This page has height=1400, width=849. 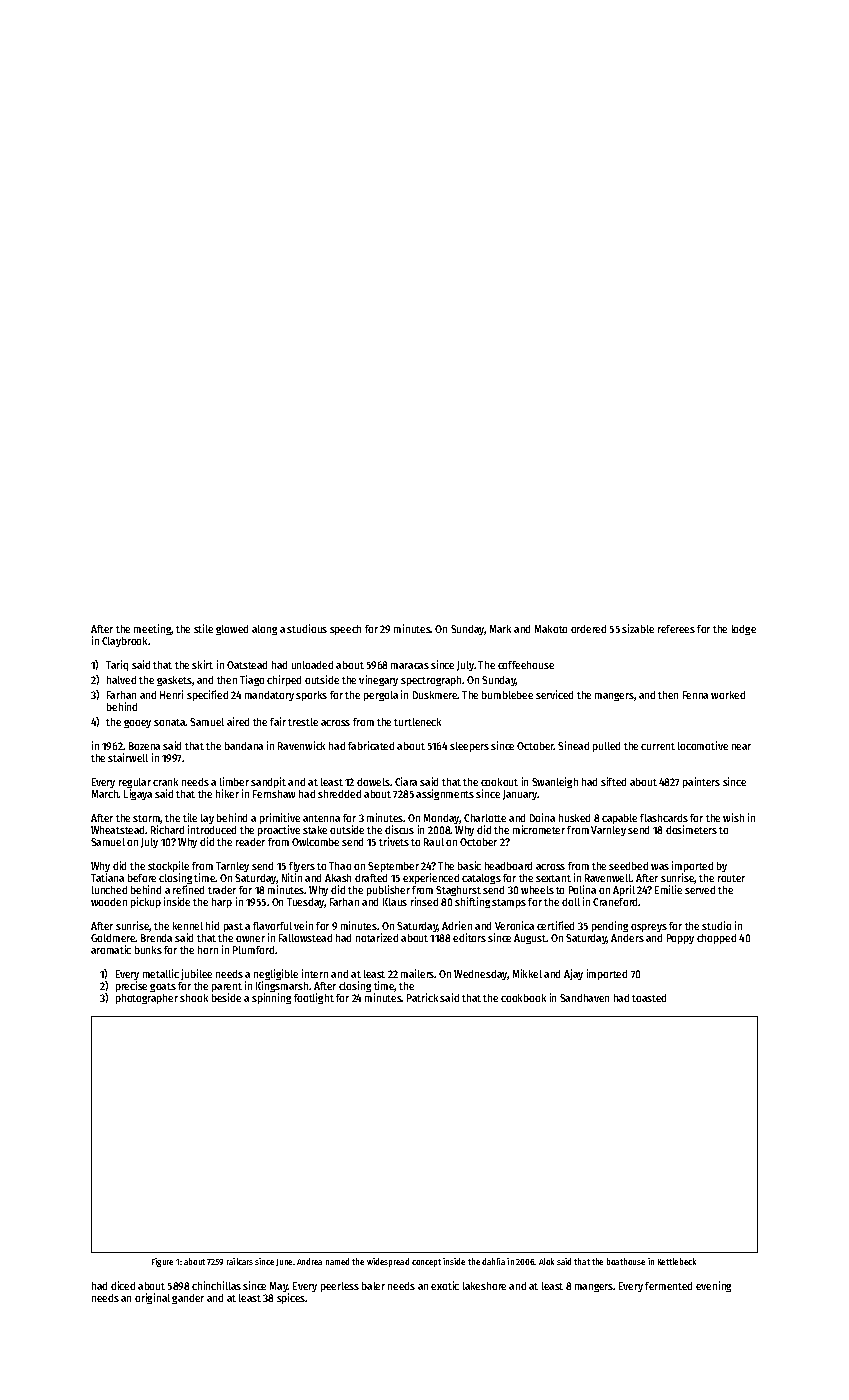 I want to click on boathouse, so click(x=626, y=1261).
